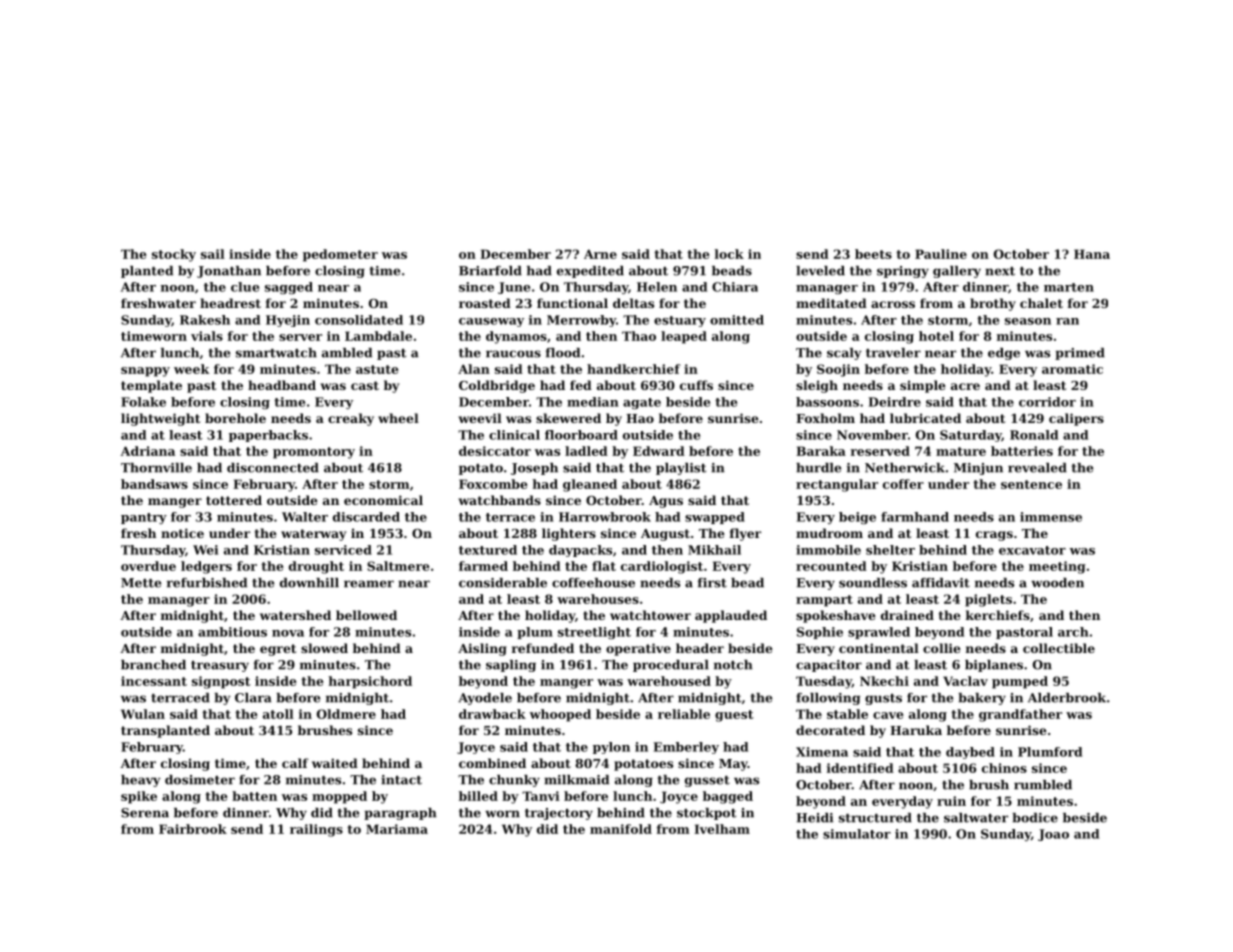 The height and width of the page is (952, 1233). Describe the element at coordinates (1053, 835) in the page. I see `Joao` at that location.
